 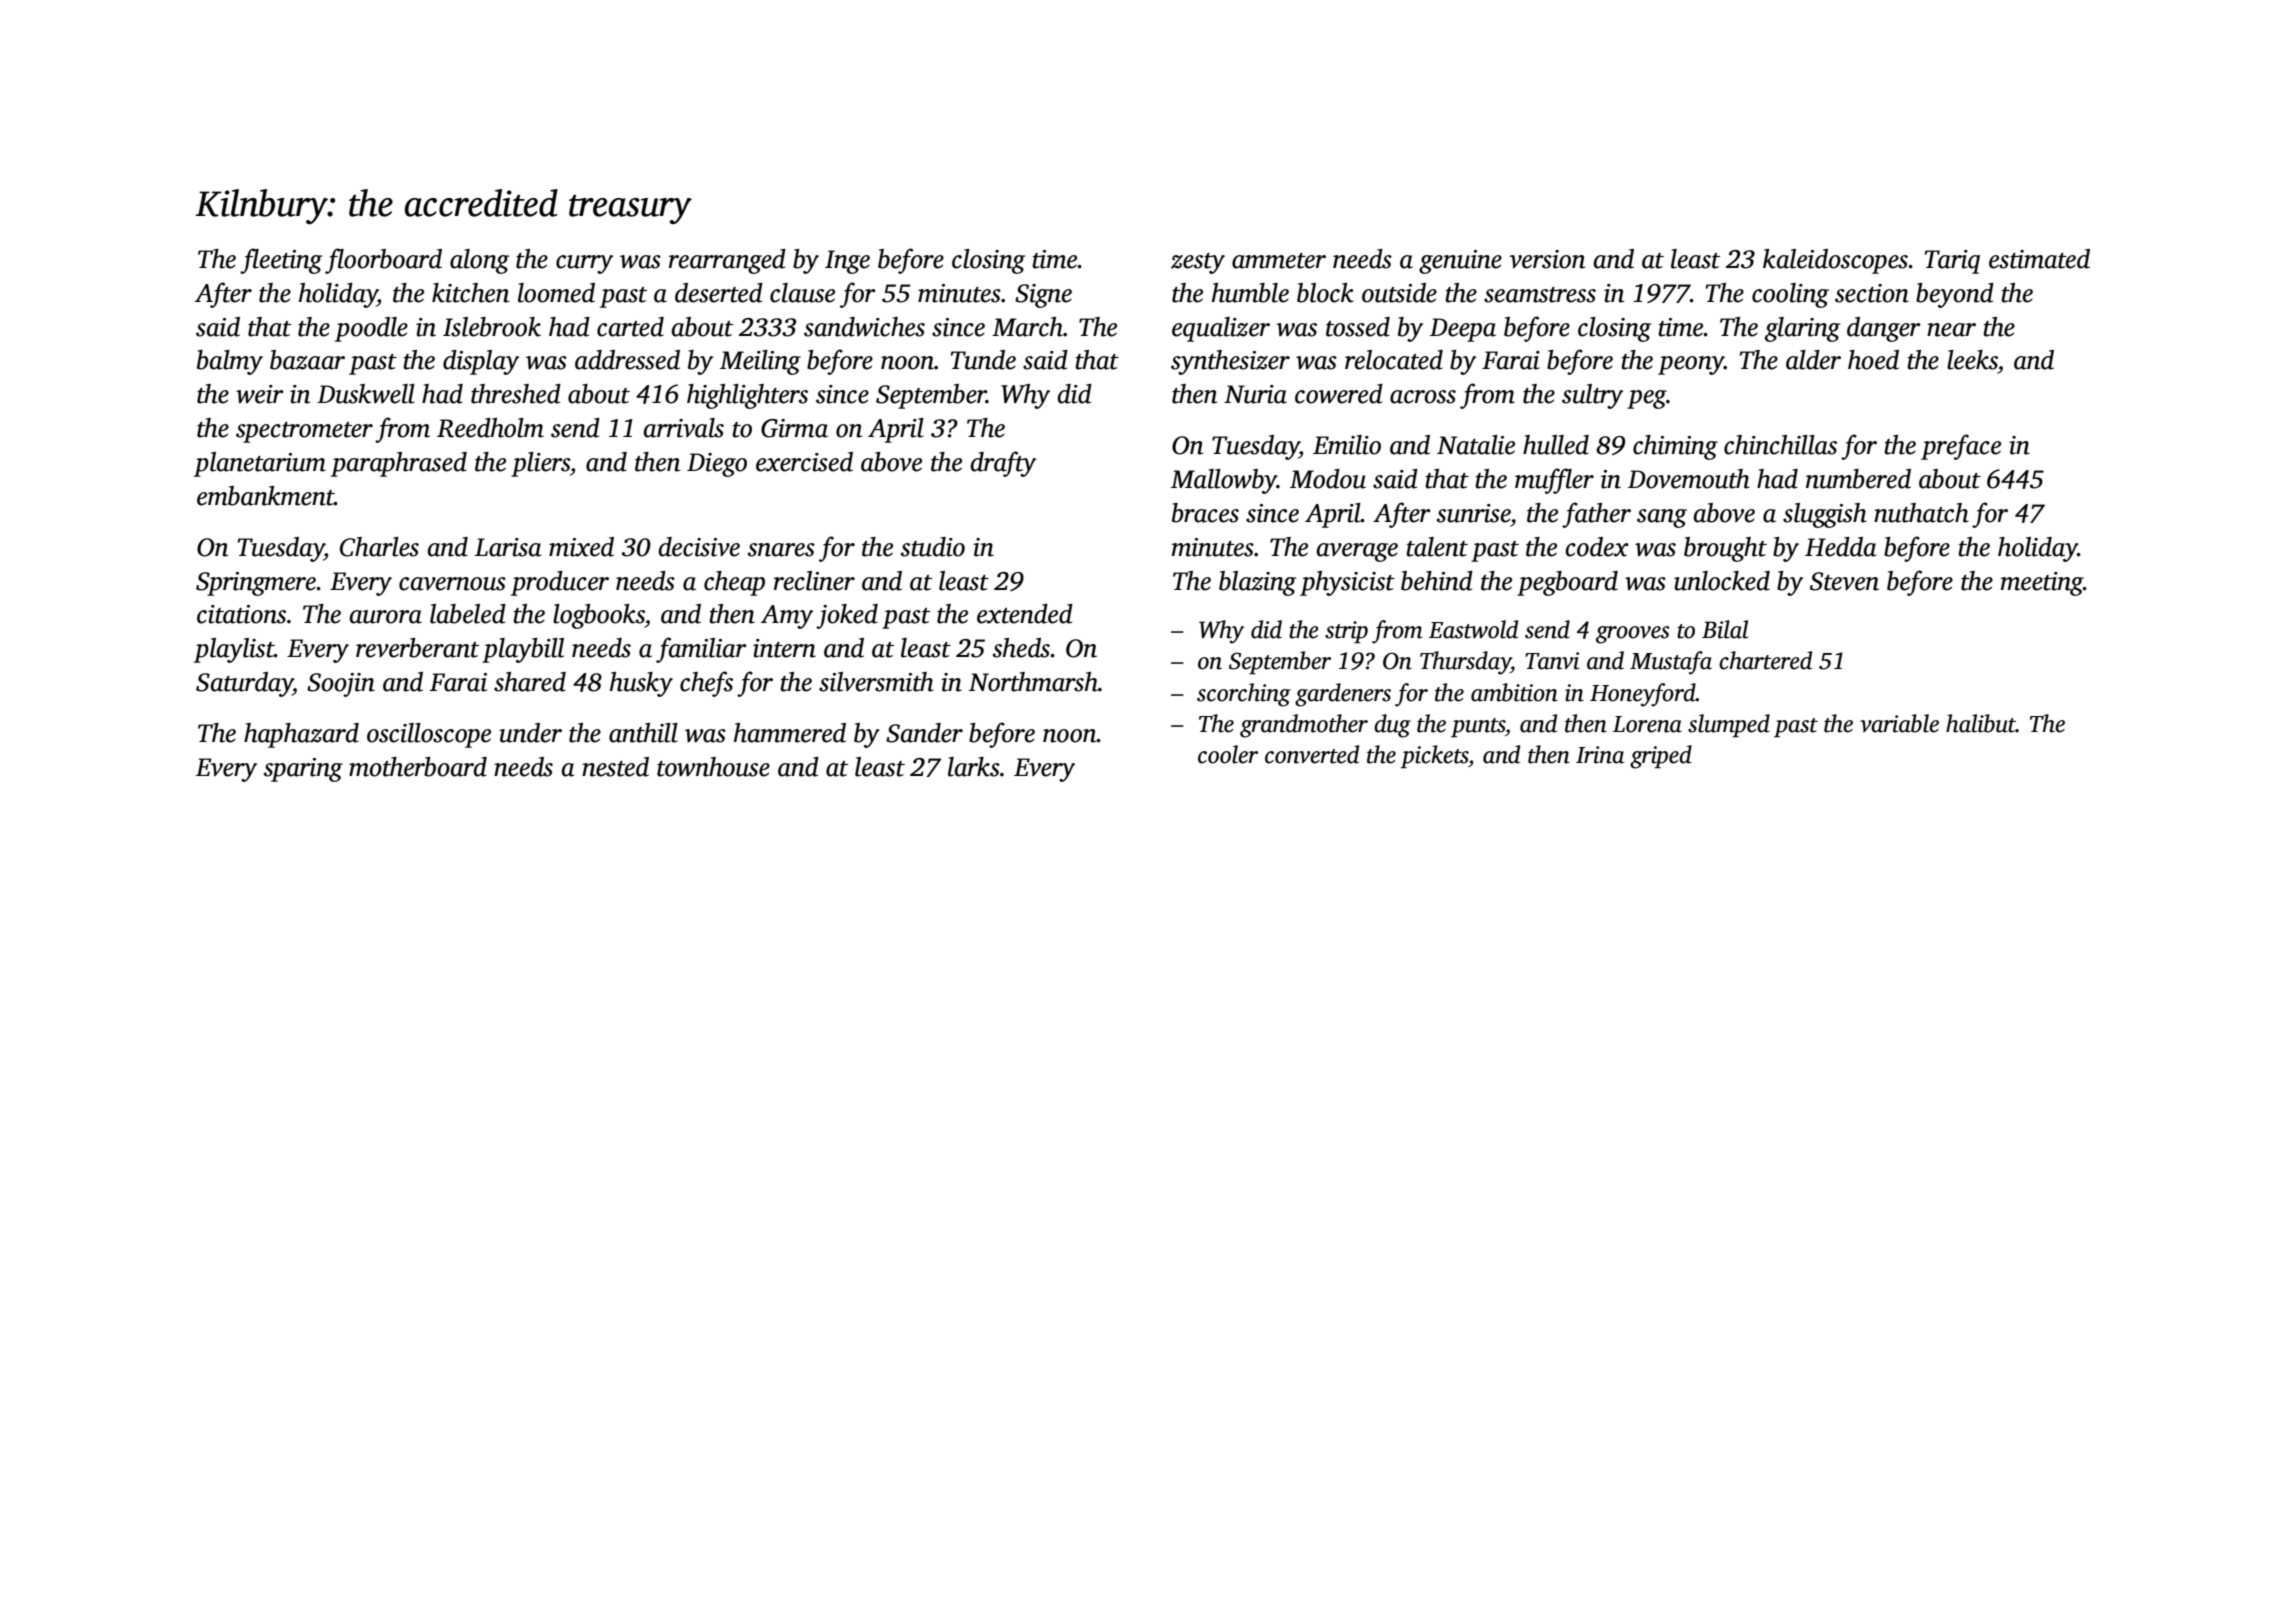 What do you see at coordinates (281, 261) in the screenshot?
I see `fleeting` at bounding box center [281, 261].
